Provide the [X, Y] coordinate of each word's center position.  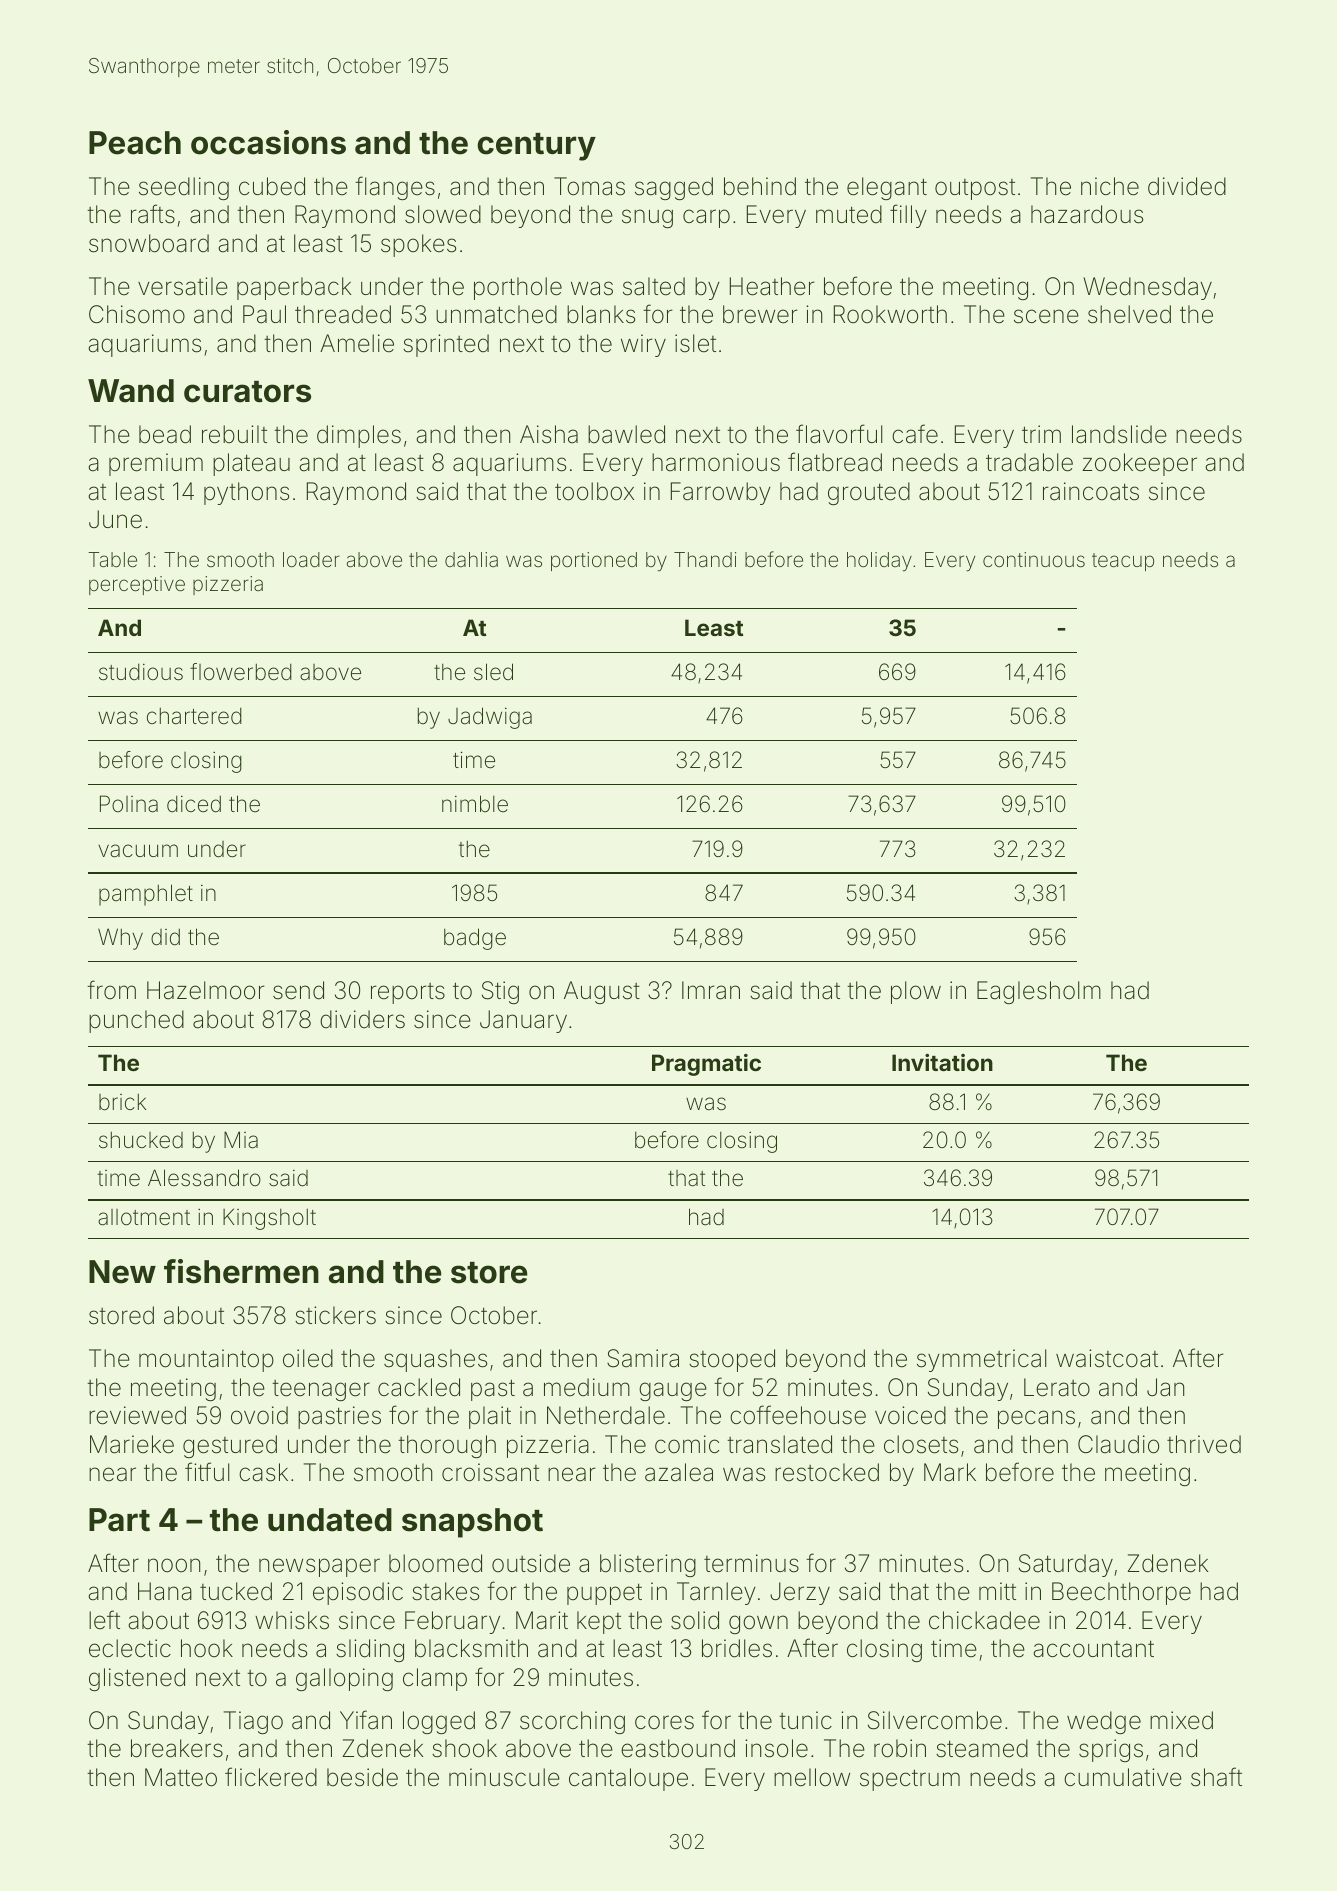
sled [493, 672]
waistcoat [1107, 1358]
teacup [1123, 562]
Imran [711, 990]
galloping [344, 1679]
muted [849, 214]
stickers [335, 1315]
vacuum [138, 851]
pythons [246, 493]
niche [1110, 186]
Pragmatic [706, 1065]
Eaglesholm [1039, 992]
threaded [343, 314]
